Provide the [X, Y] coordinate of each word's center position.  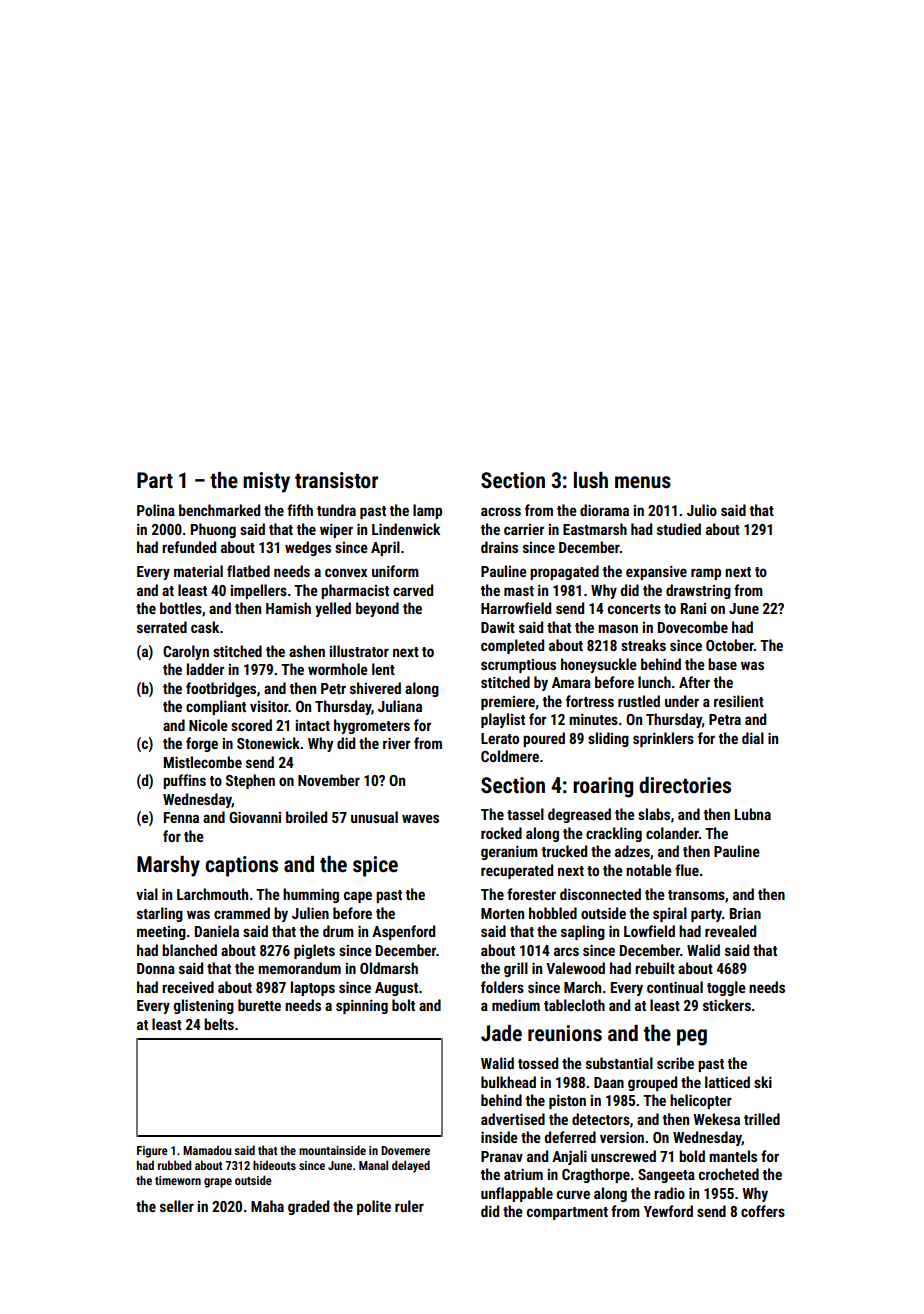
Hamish [288, 608]
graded [308, 1207]
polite [374, 1207]
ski [763, 1082]
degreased [579, 815]
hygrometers [372, 726]
